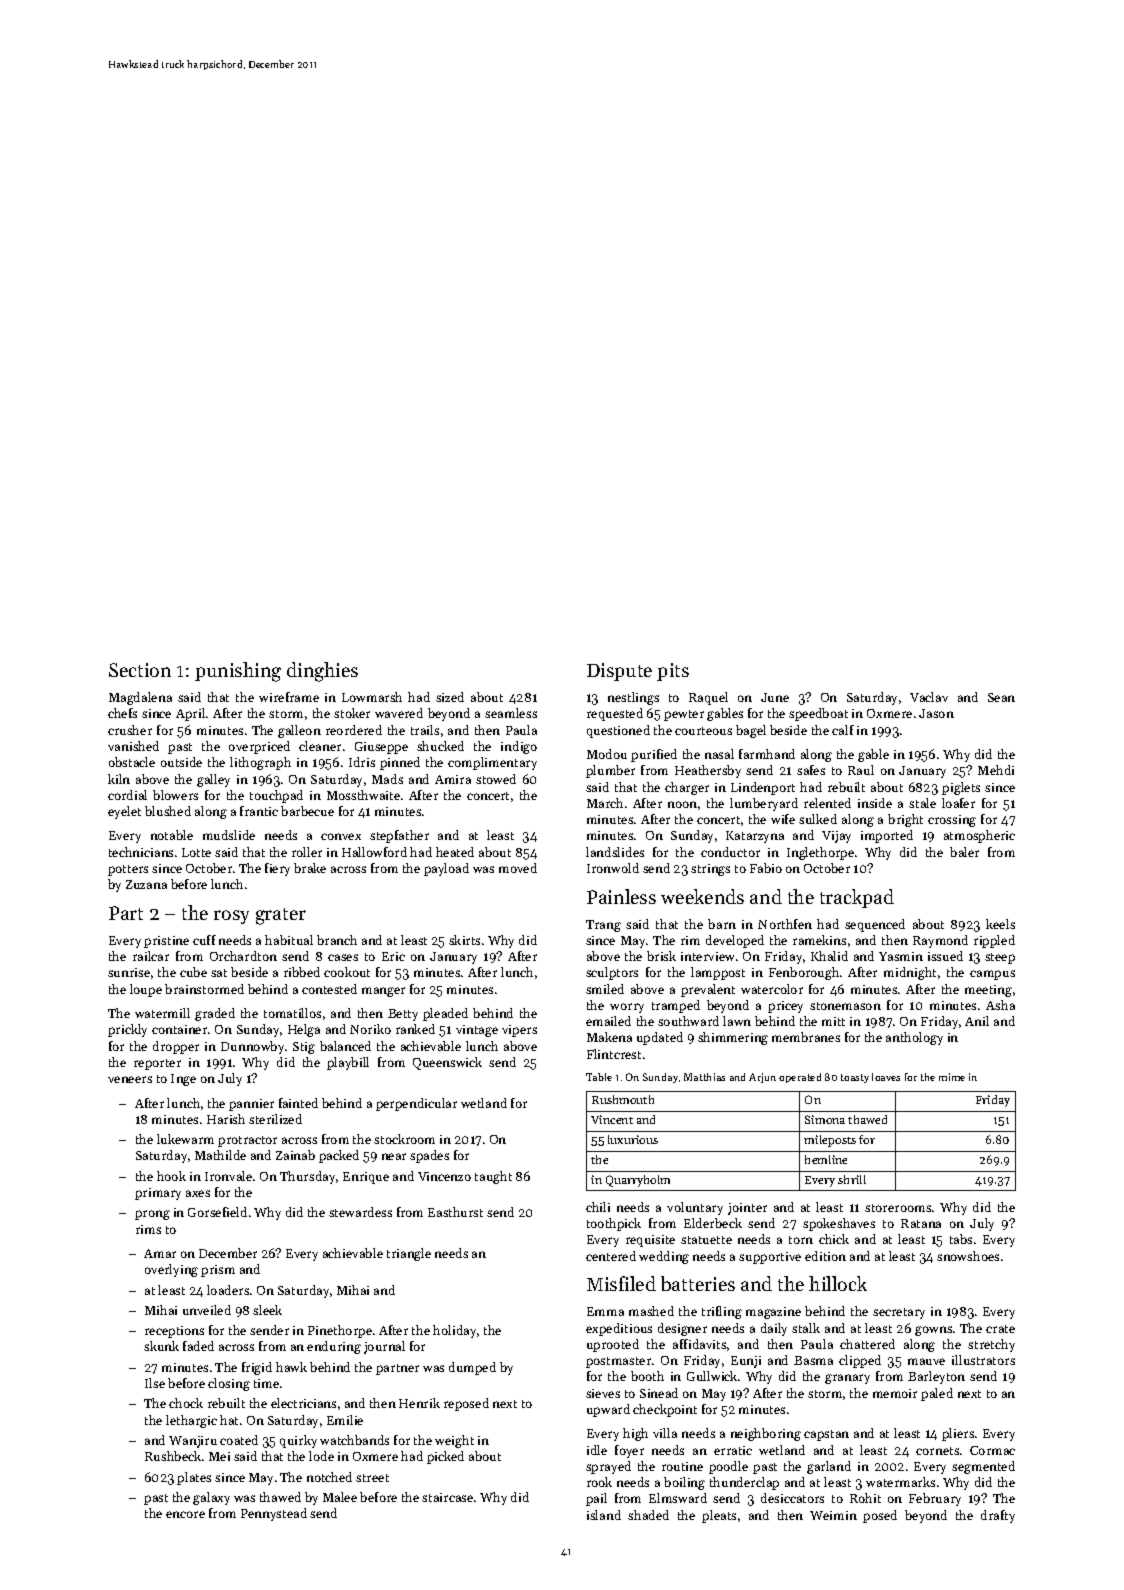 This screenshot has width=1124, height=1590. What do you see at coordinates (348, 1063) in the screenshot?
I see `playbill` at bounding box center [348, 1063].
